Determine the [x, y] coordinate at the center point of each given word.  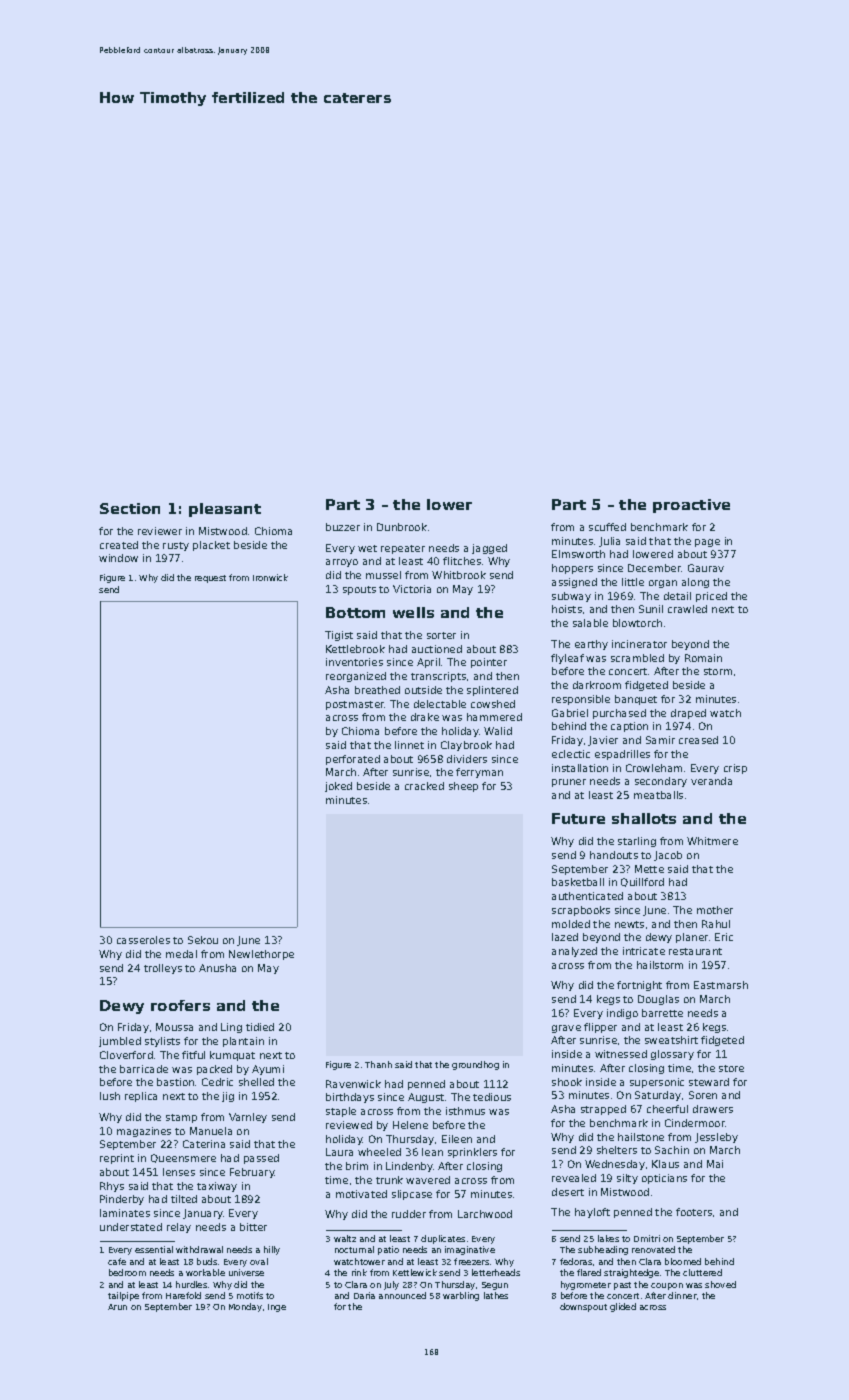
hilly [272, 1250]
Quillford [642, 882]
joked [338, 787]
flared [589, 1272]
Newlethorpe [261, 955]
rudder [409, 1214]
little [633, 582]
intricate [644, 951]
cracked [424, 786]
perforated [353, 760]
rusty [176, 546]
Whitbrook [459, 575]
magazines [144, 1132]
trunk [389, 1180]
